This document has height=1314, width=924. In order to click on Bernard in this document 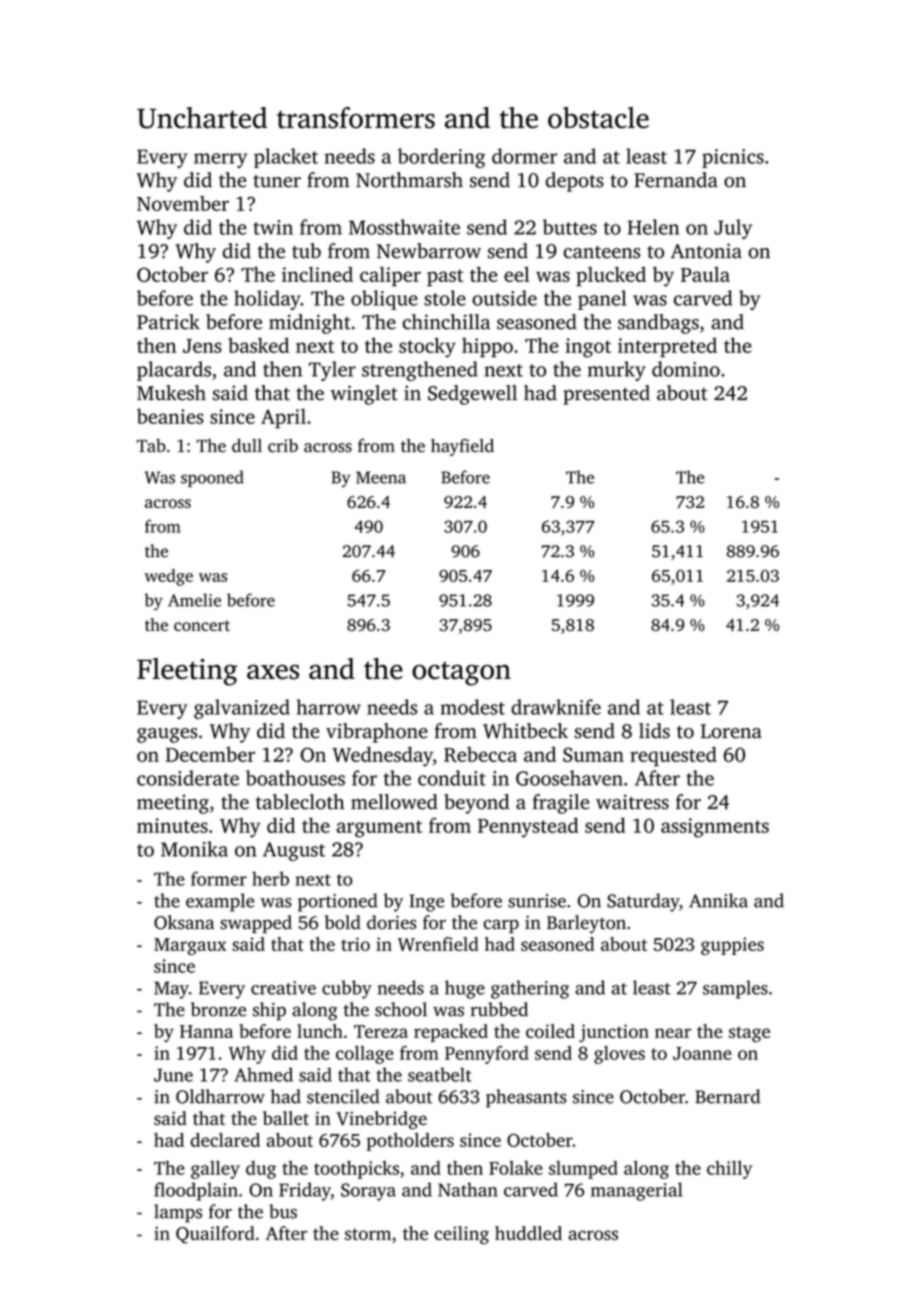, I will do `click(727, 1096)`.
